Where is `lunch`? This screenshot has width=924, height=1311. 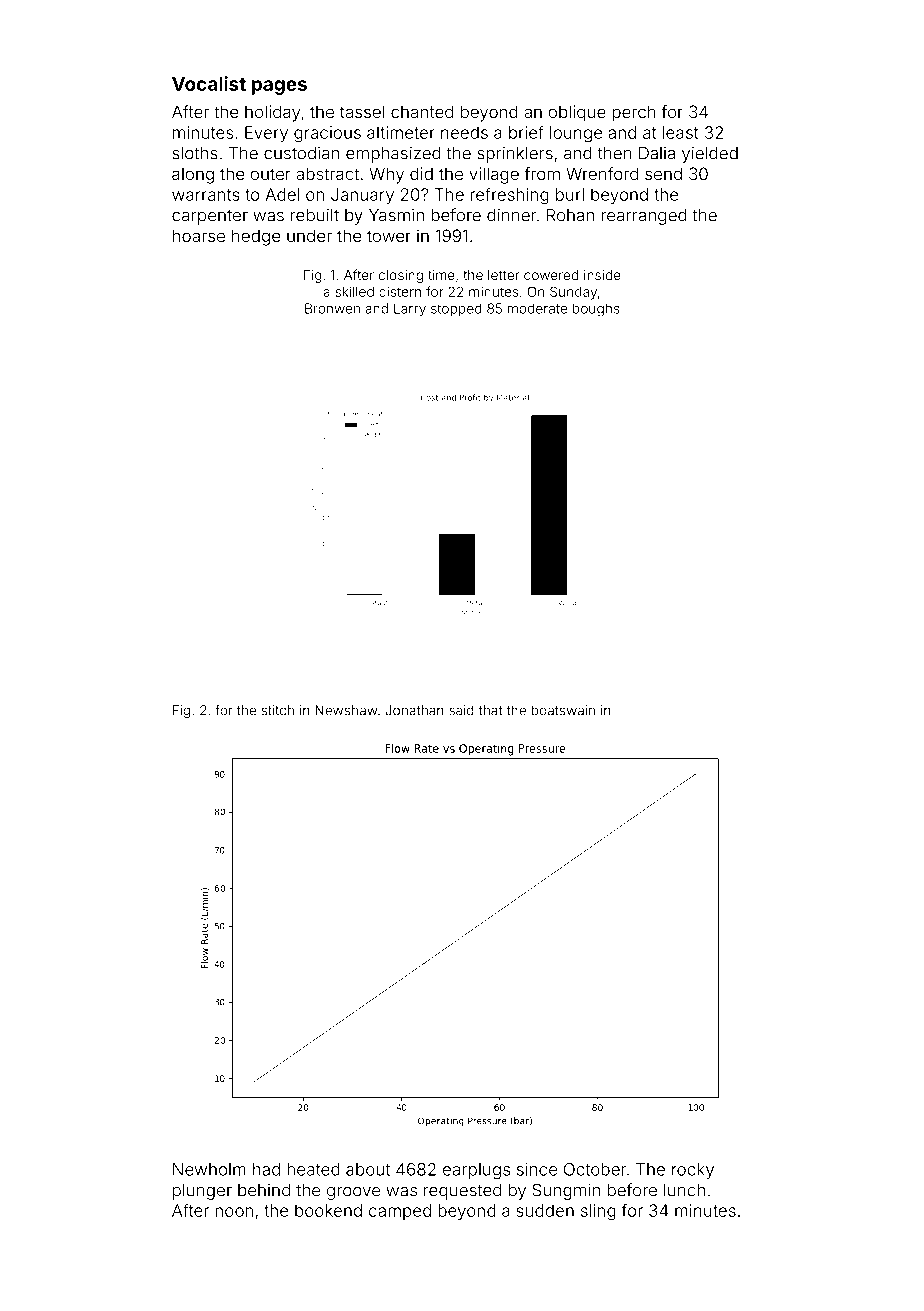
lunch is located at coordinates (684, 1190).
